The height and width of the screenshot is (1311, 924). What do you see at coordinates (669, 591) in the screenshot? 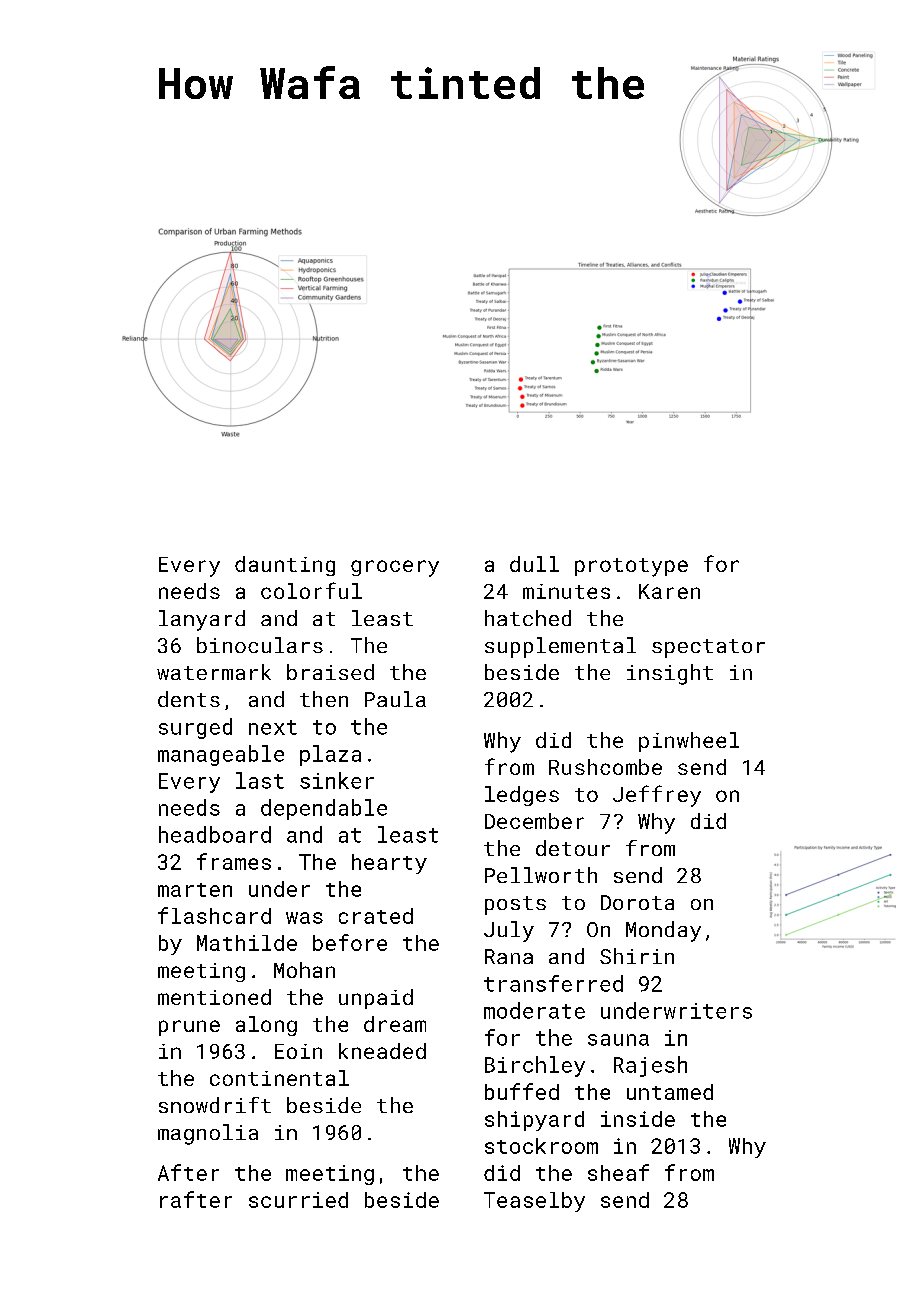
I see `Karen` at bounding box center [669, 591].
